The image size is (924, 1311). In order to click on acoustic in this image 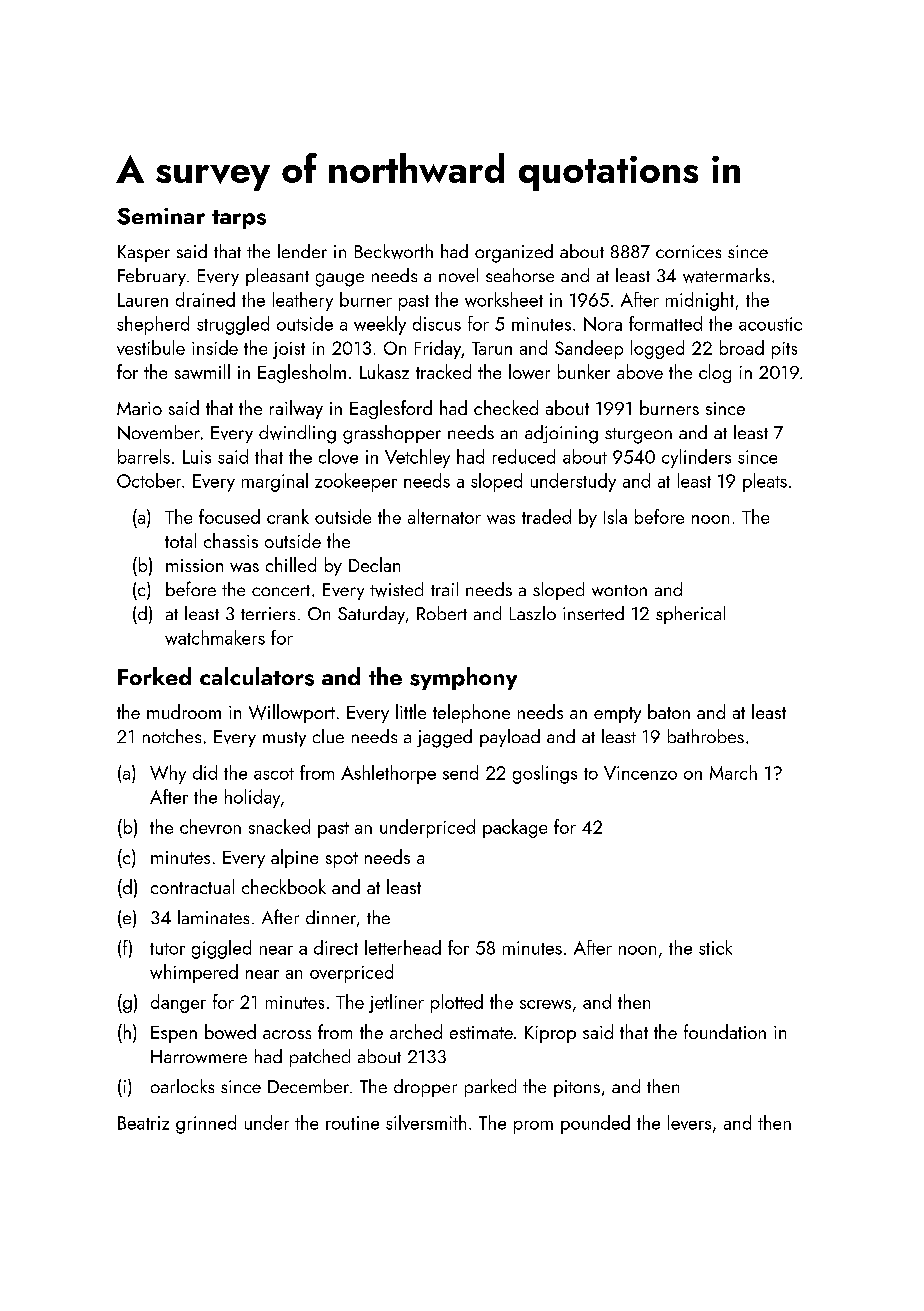, I will do `click(770, 324)`.
